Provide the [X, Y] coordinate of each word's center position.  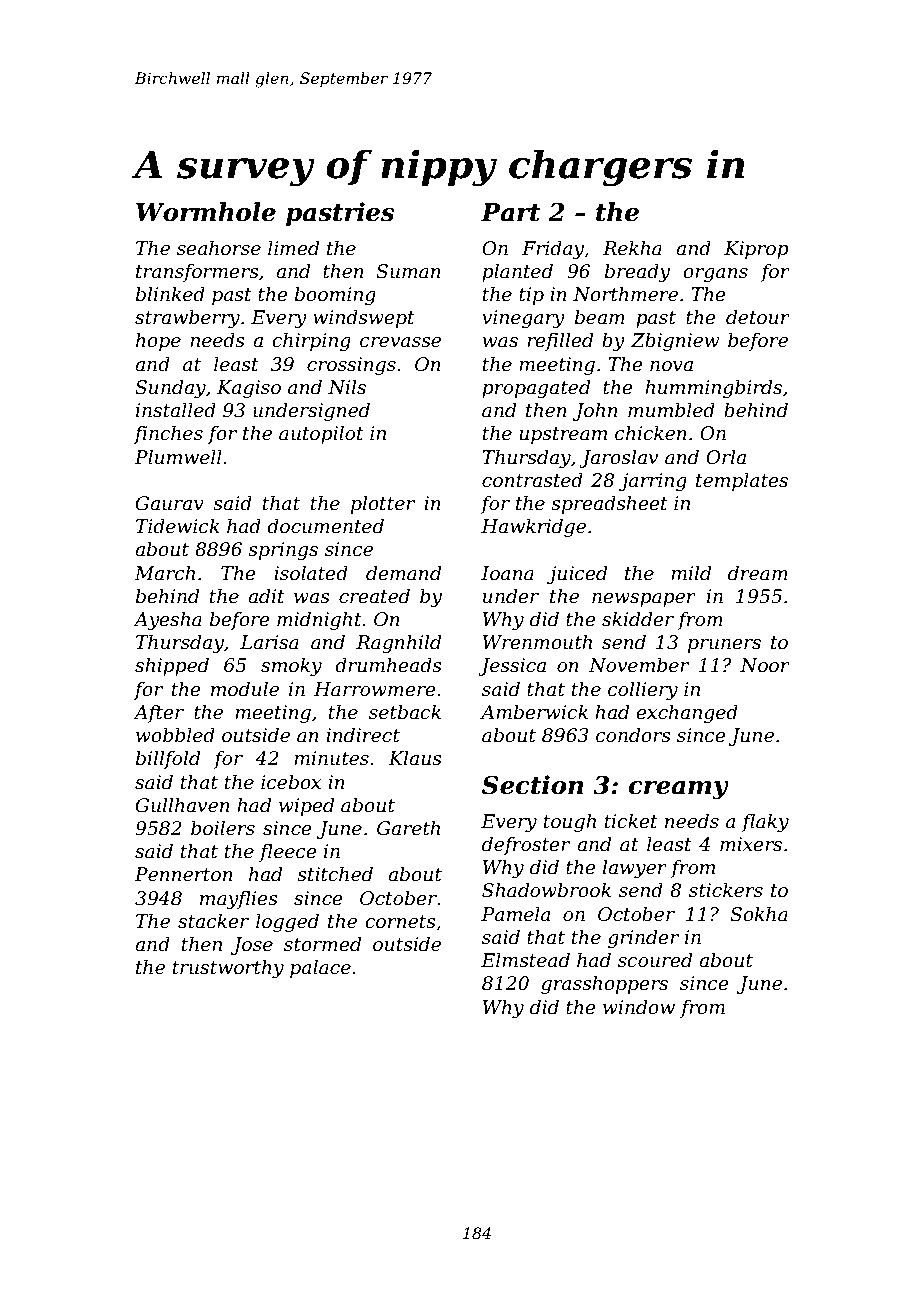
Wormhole [206, 212]
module [245, 689]
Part [510, 212]
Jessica [512, 667]
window [639, 1007]
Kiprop [756, 250]
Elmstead [525, 960]
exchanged [687, 713]
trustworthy [228, 968]
